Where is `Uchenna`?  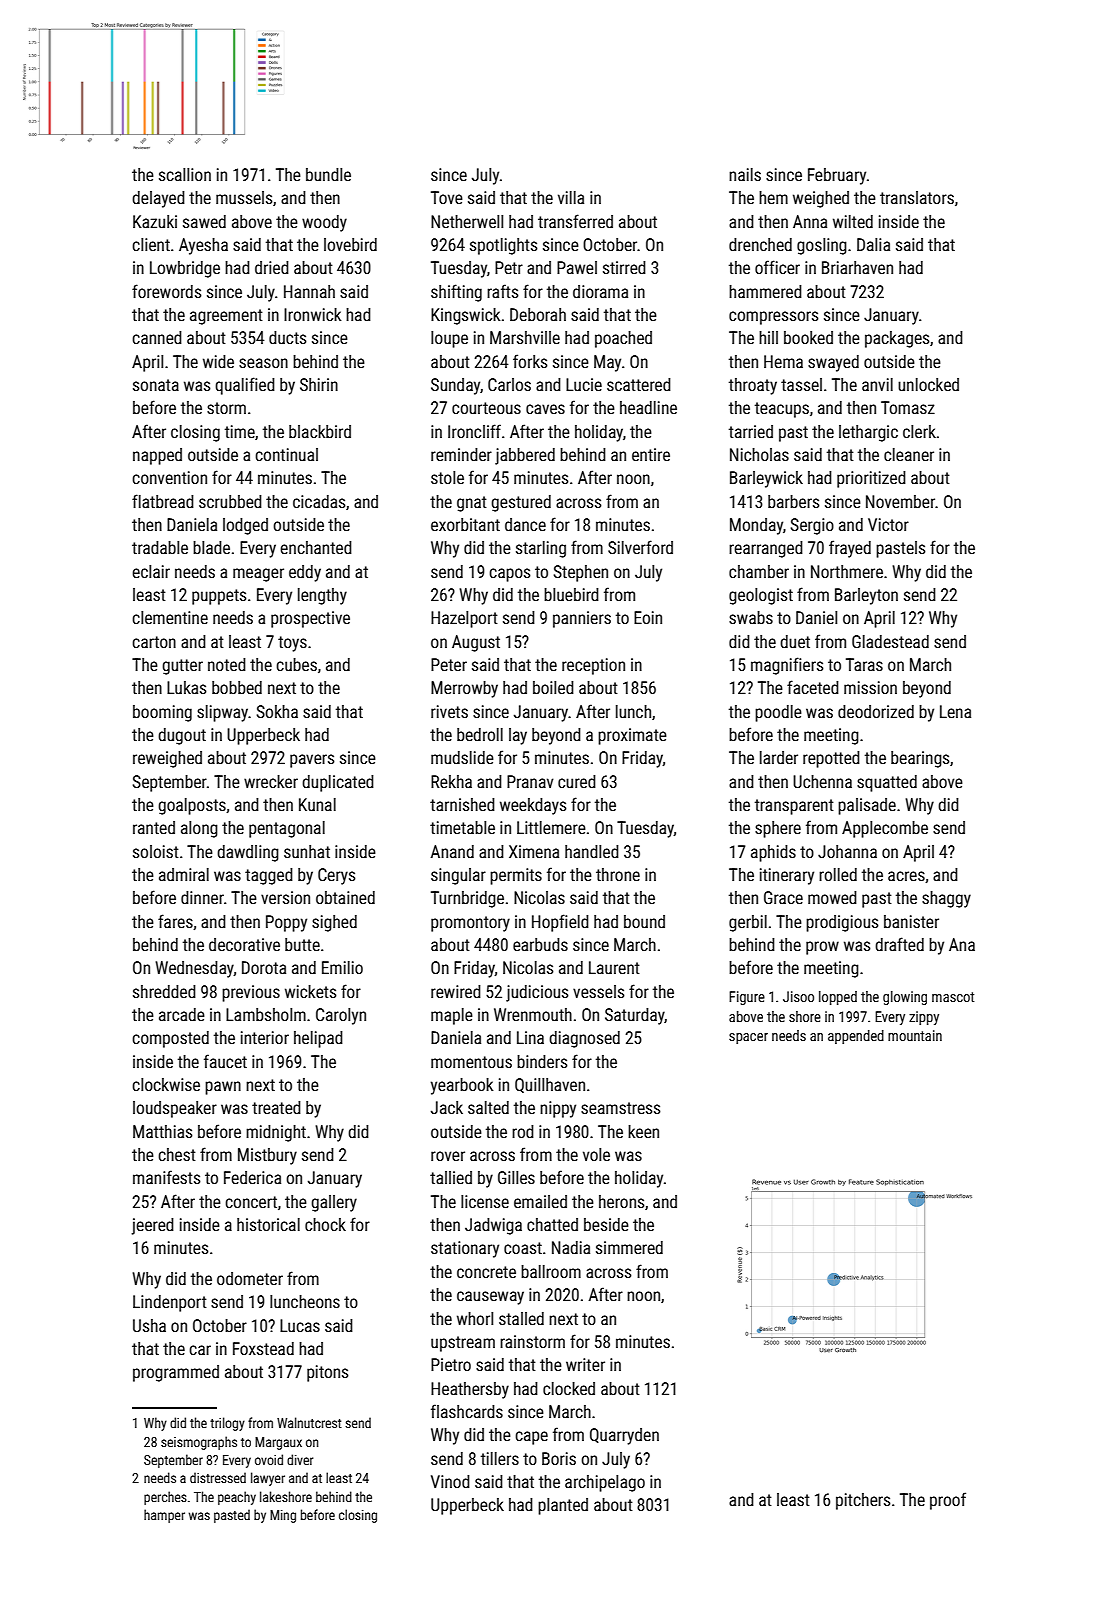
Uchenna is located at coordinates (822, 781).
